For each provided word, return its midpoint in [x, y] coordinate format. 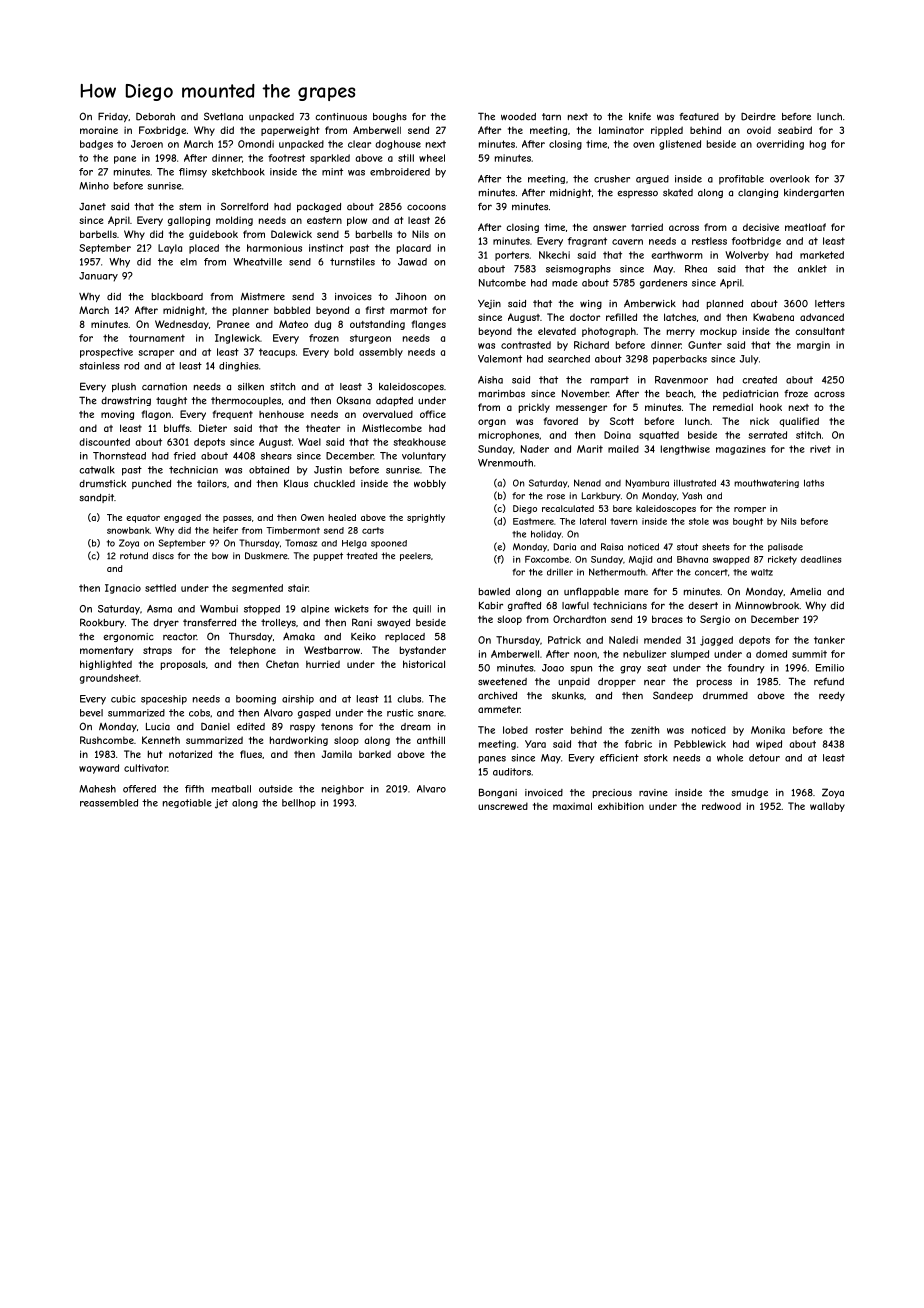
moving [117, 415]
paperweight [290, 131]
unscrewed [503, 806]
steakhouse [419, 442]
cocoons [426, 207]
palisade [785, 547]
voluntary [424, 457]
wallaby [827, 807]
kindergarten [814, 193]
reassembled [109, 803]
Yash [692, 496]
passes [237, 519]
